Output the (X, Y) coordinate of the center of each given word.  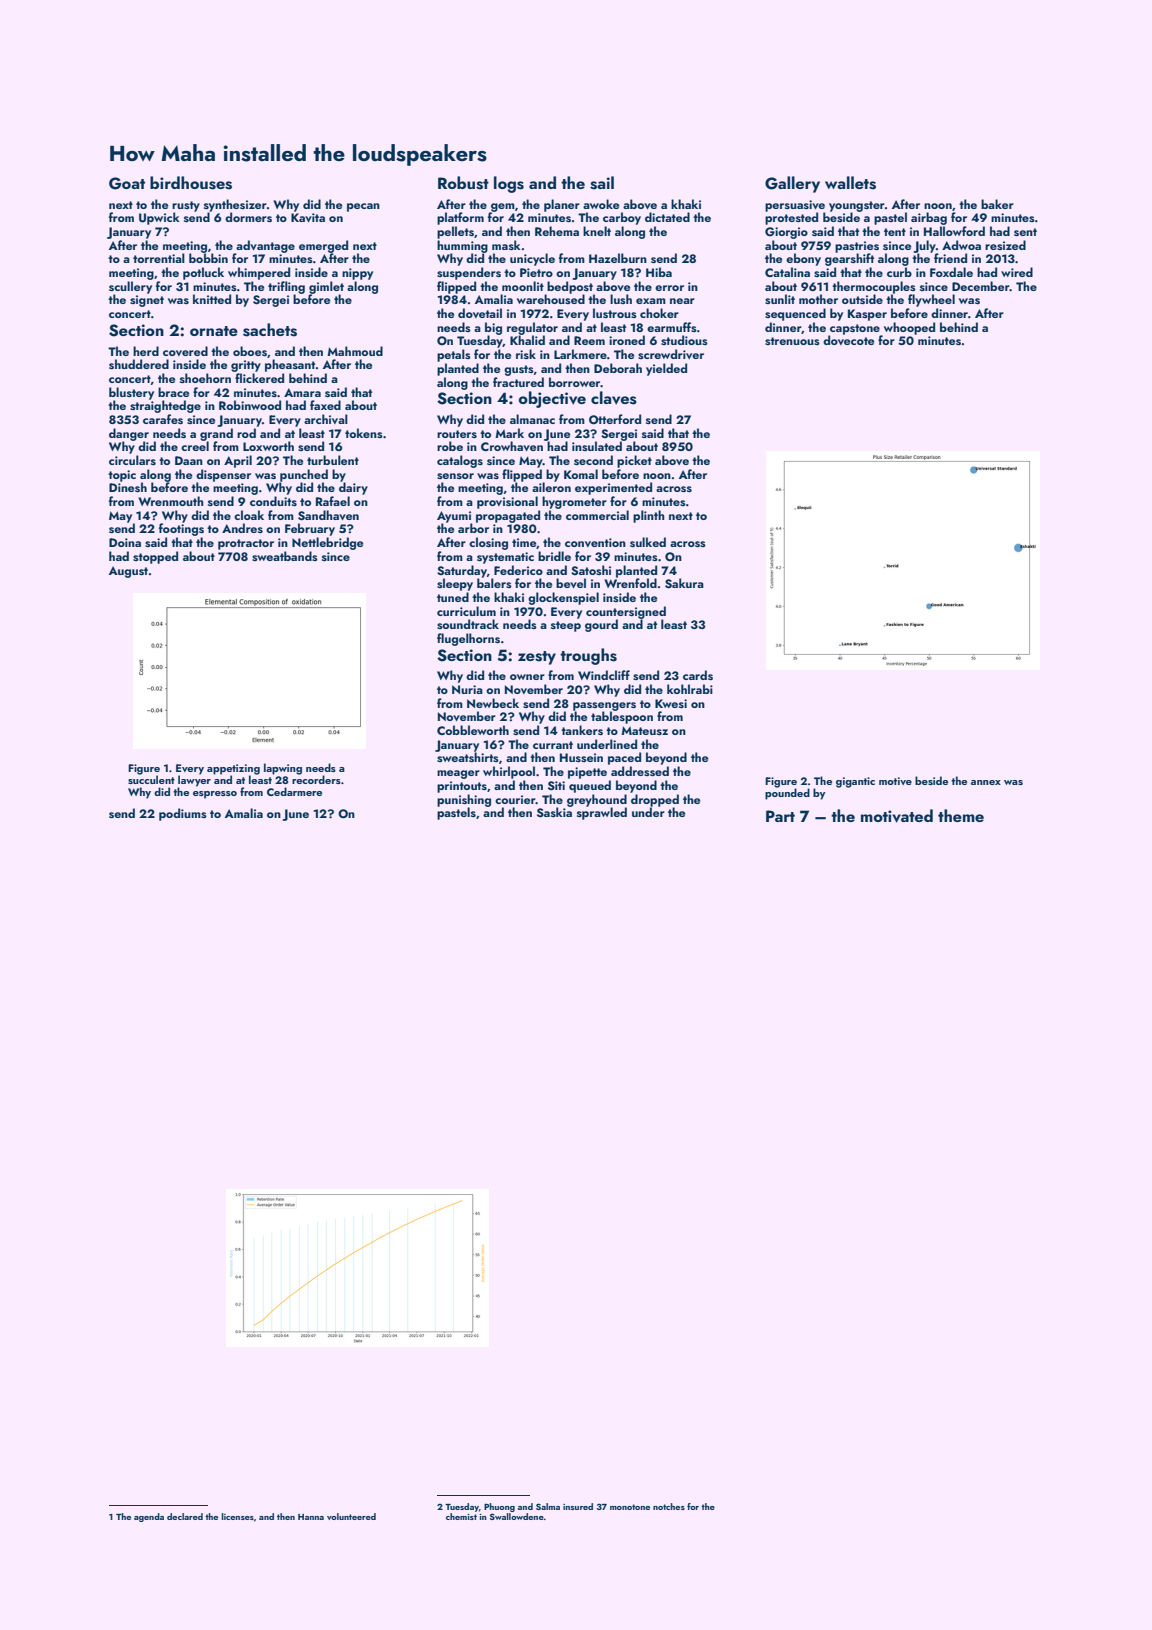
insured (578, 1506)
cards (698, 675)
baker (997, 204)
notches (669, 1506)
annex (986, 782)
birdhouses (191, 183)
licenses (237, 1516)
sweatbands (285, 556)
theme (961, 815)
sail (602, 183)
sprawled (602, 813)
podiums (183, 814)
